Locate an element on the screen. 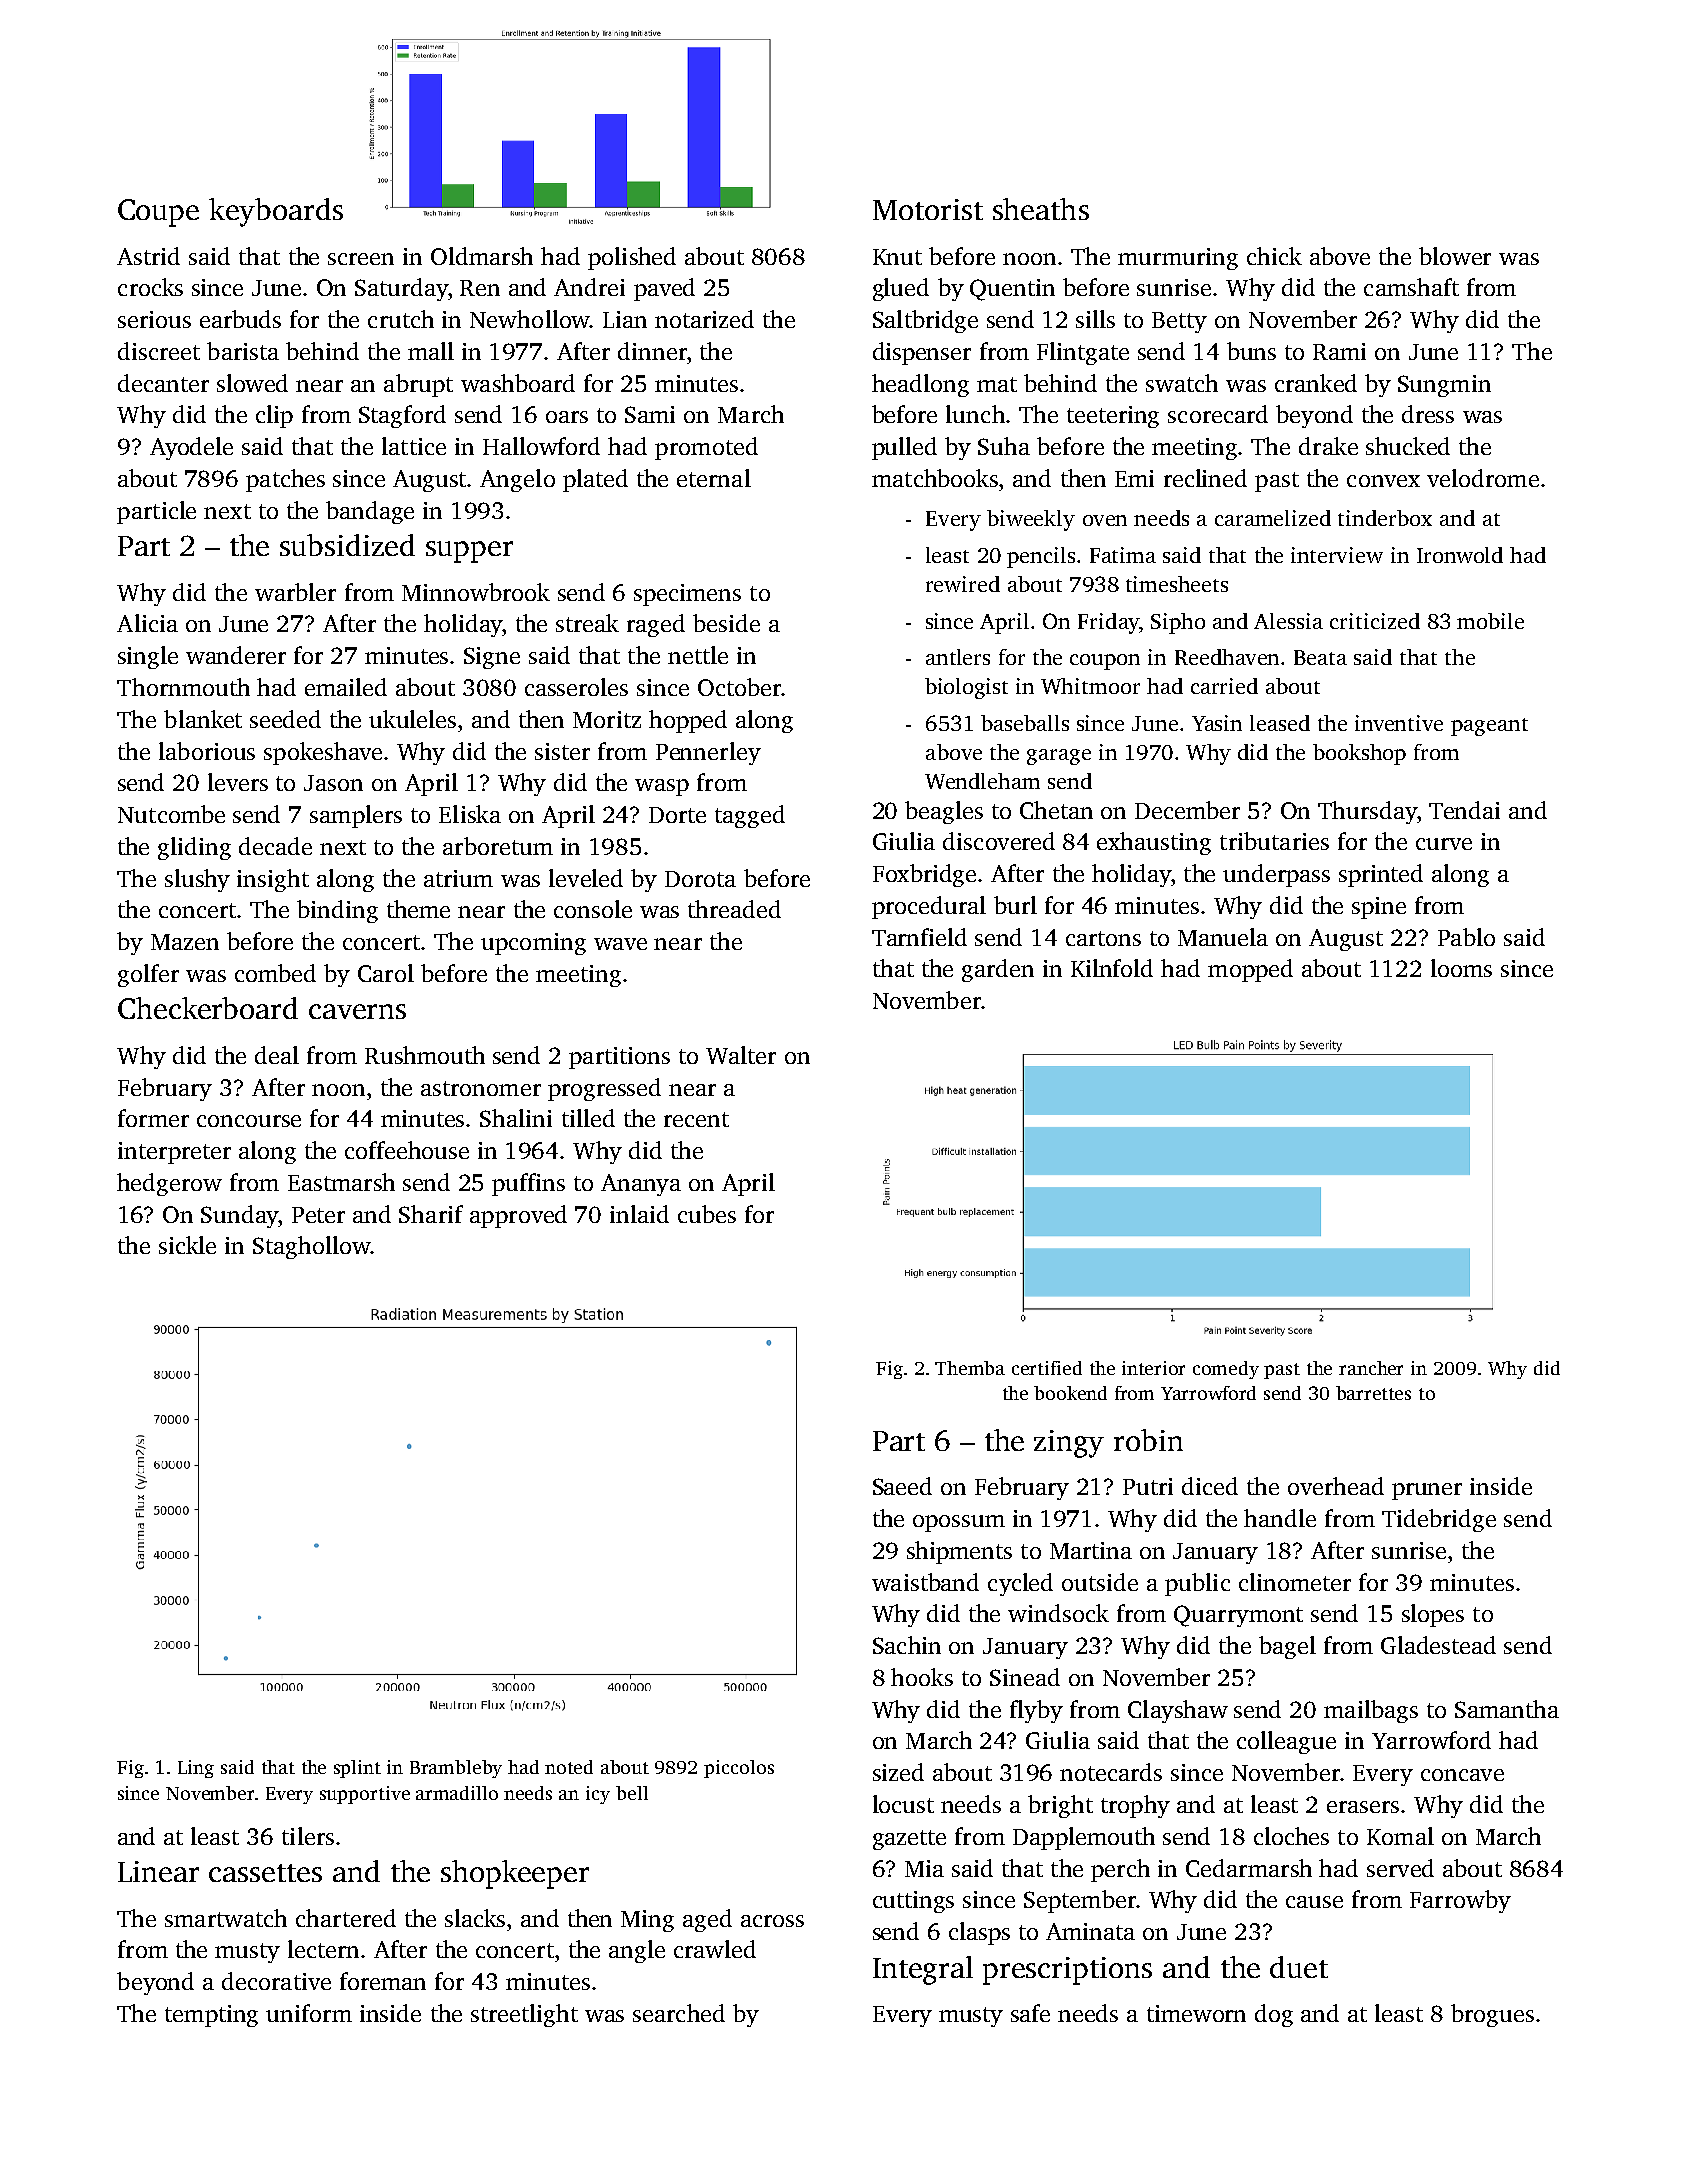 This screenshot has height=2178, width=1683. Sungmin is located at coordinates (1444, 386).
